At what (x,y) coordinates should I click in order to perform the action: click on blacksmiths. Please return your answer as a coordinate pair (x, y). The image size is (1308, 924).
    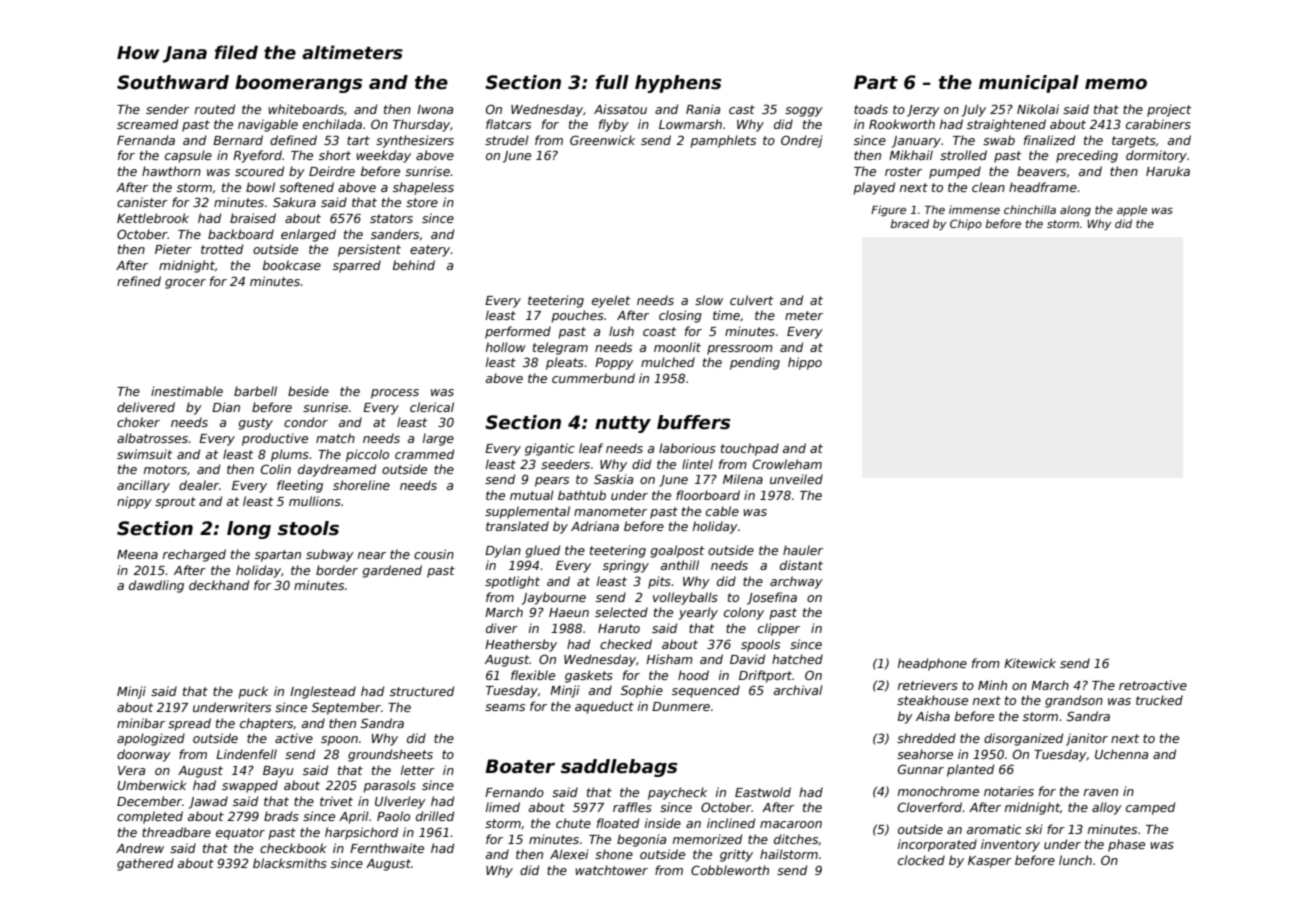
    Looking at the image, I should click on (290, 863).
